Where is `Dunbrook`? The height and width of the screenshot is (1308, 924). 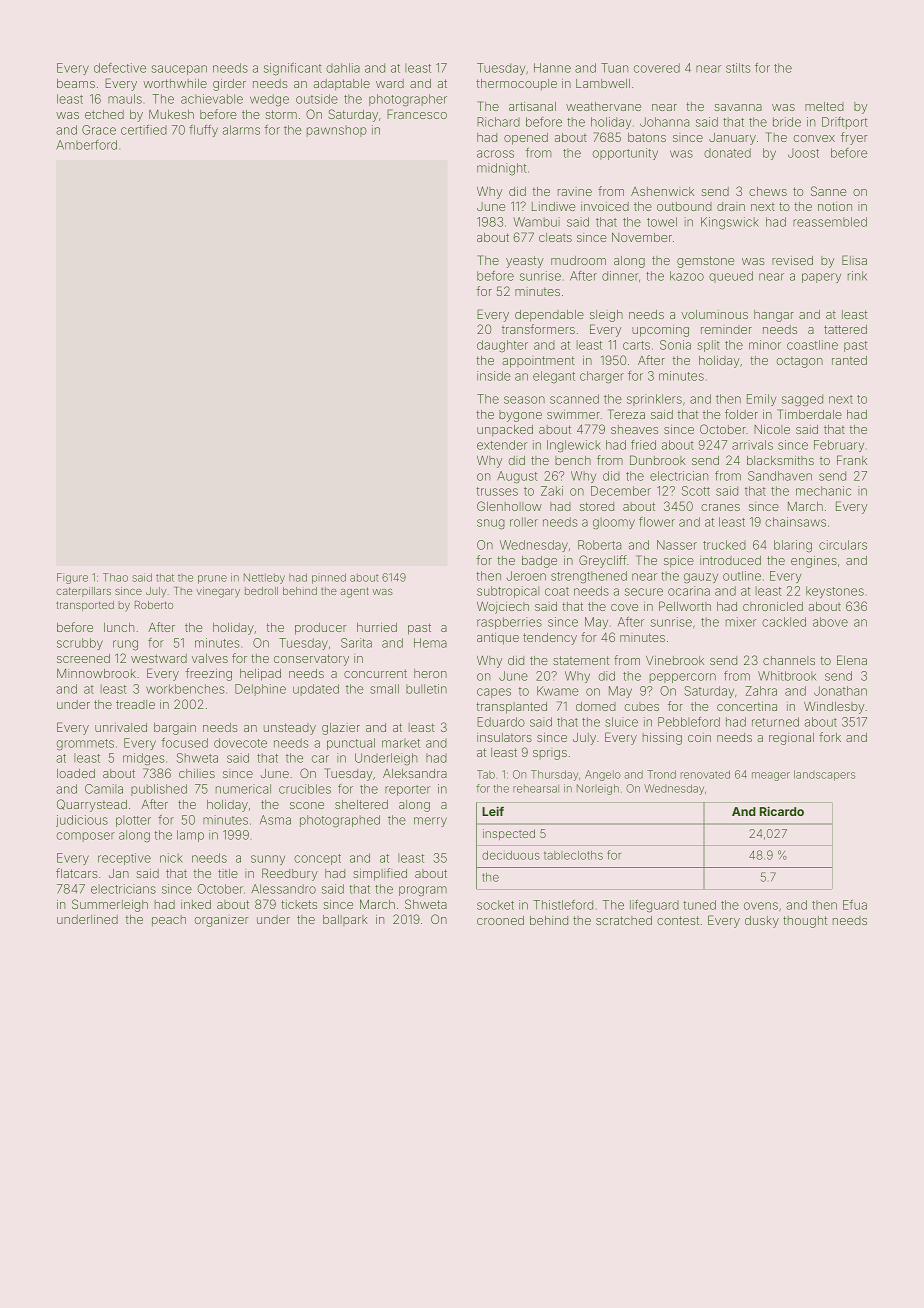
Dunbrook is located at coordinates (658, 460).
